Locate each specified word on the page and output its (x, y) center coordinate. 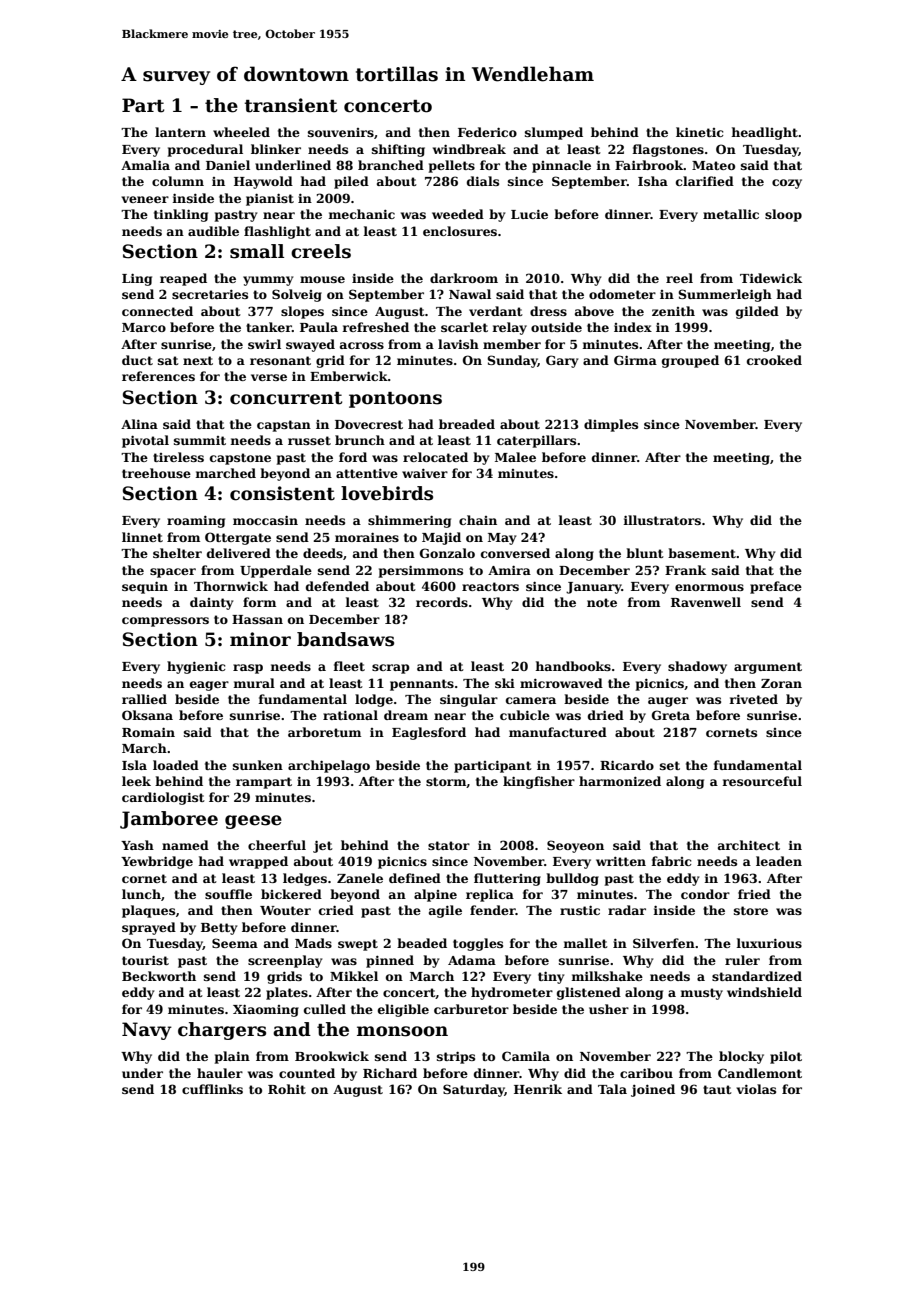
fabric (671, 861)
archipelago (329, 766)
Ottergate (238, 538)
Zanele (360, 878)
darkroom (464, 278)
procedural (205, 150)
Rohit (287, 1089)
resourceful (762, 781)
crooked (774, 360)
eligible (403, 1010)
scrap (391, 669)
